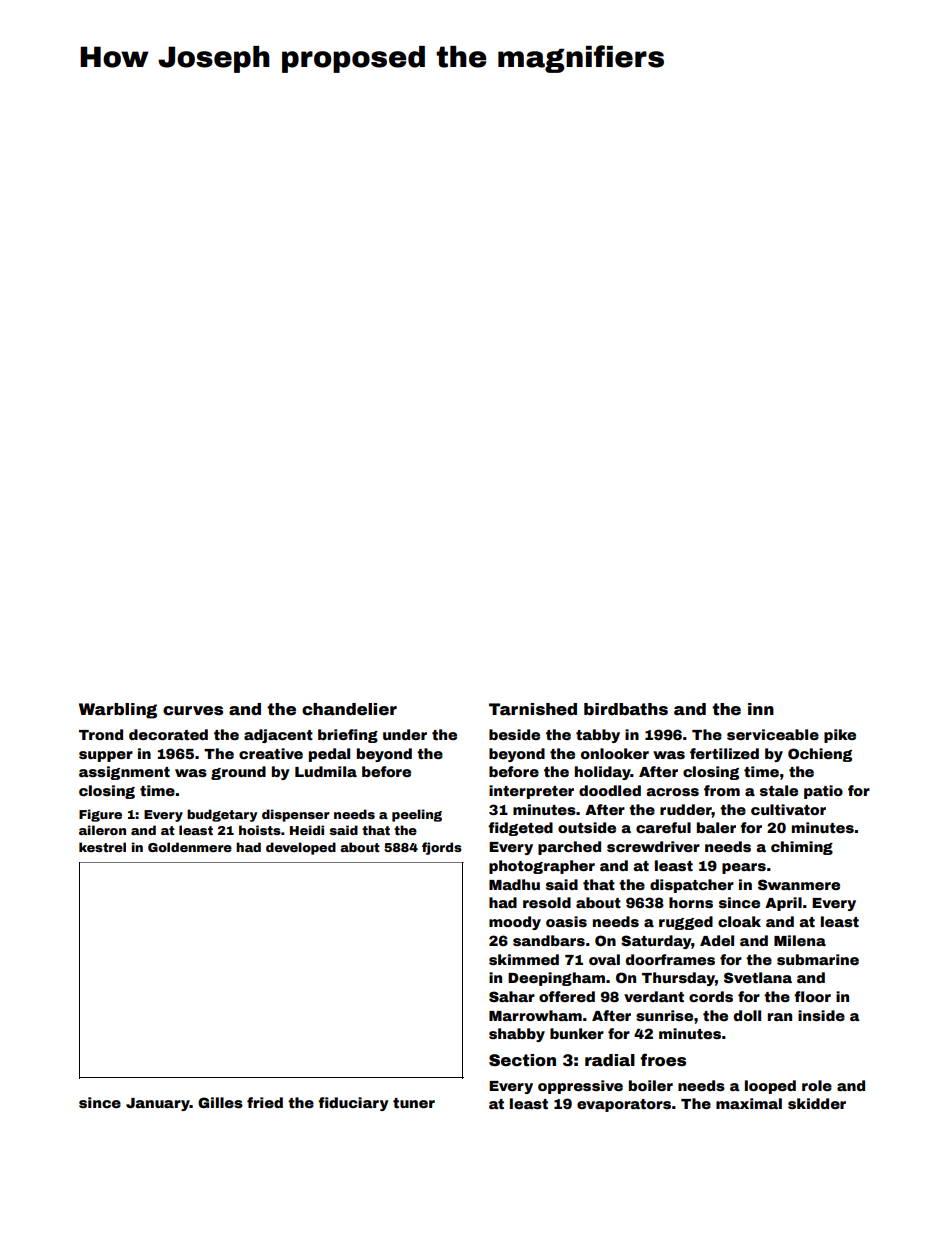  Describe the element at coordinates (663, 1060) in the screenshot. I see `froes` at that location.
